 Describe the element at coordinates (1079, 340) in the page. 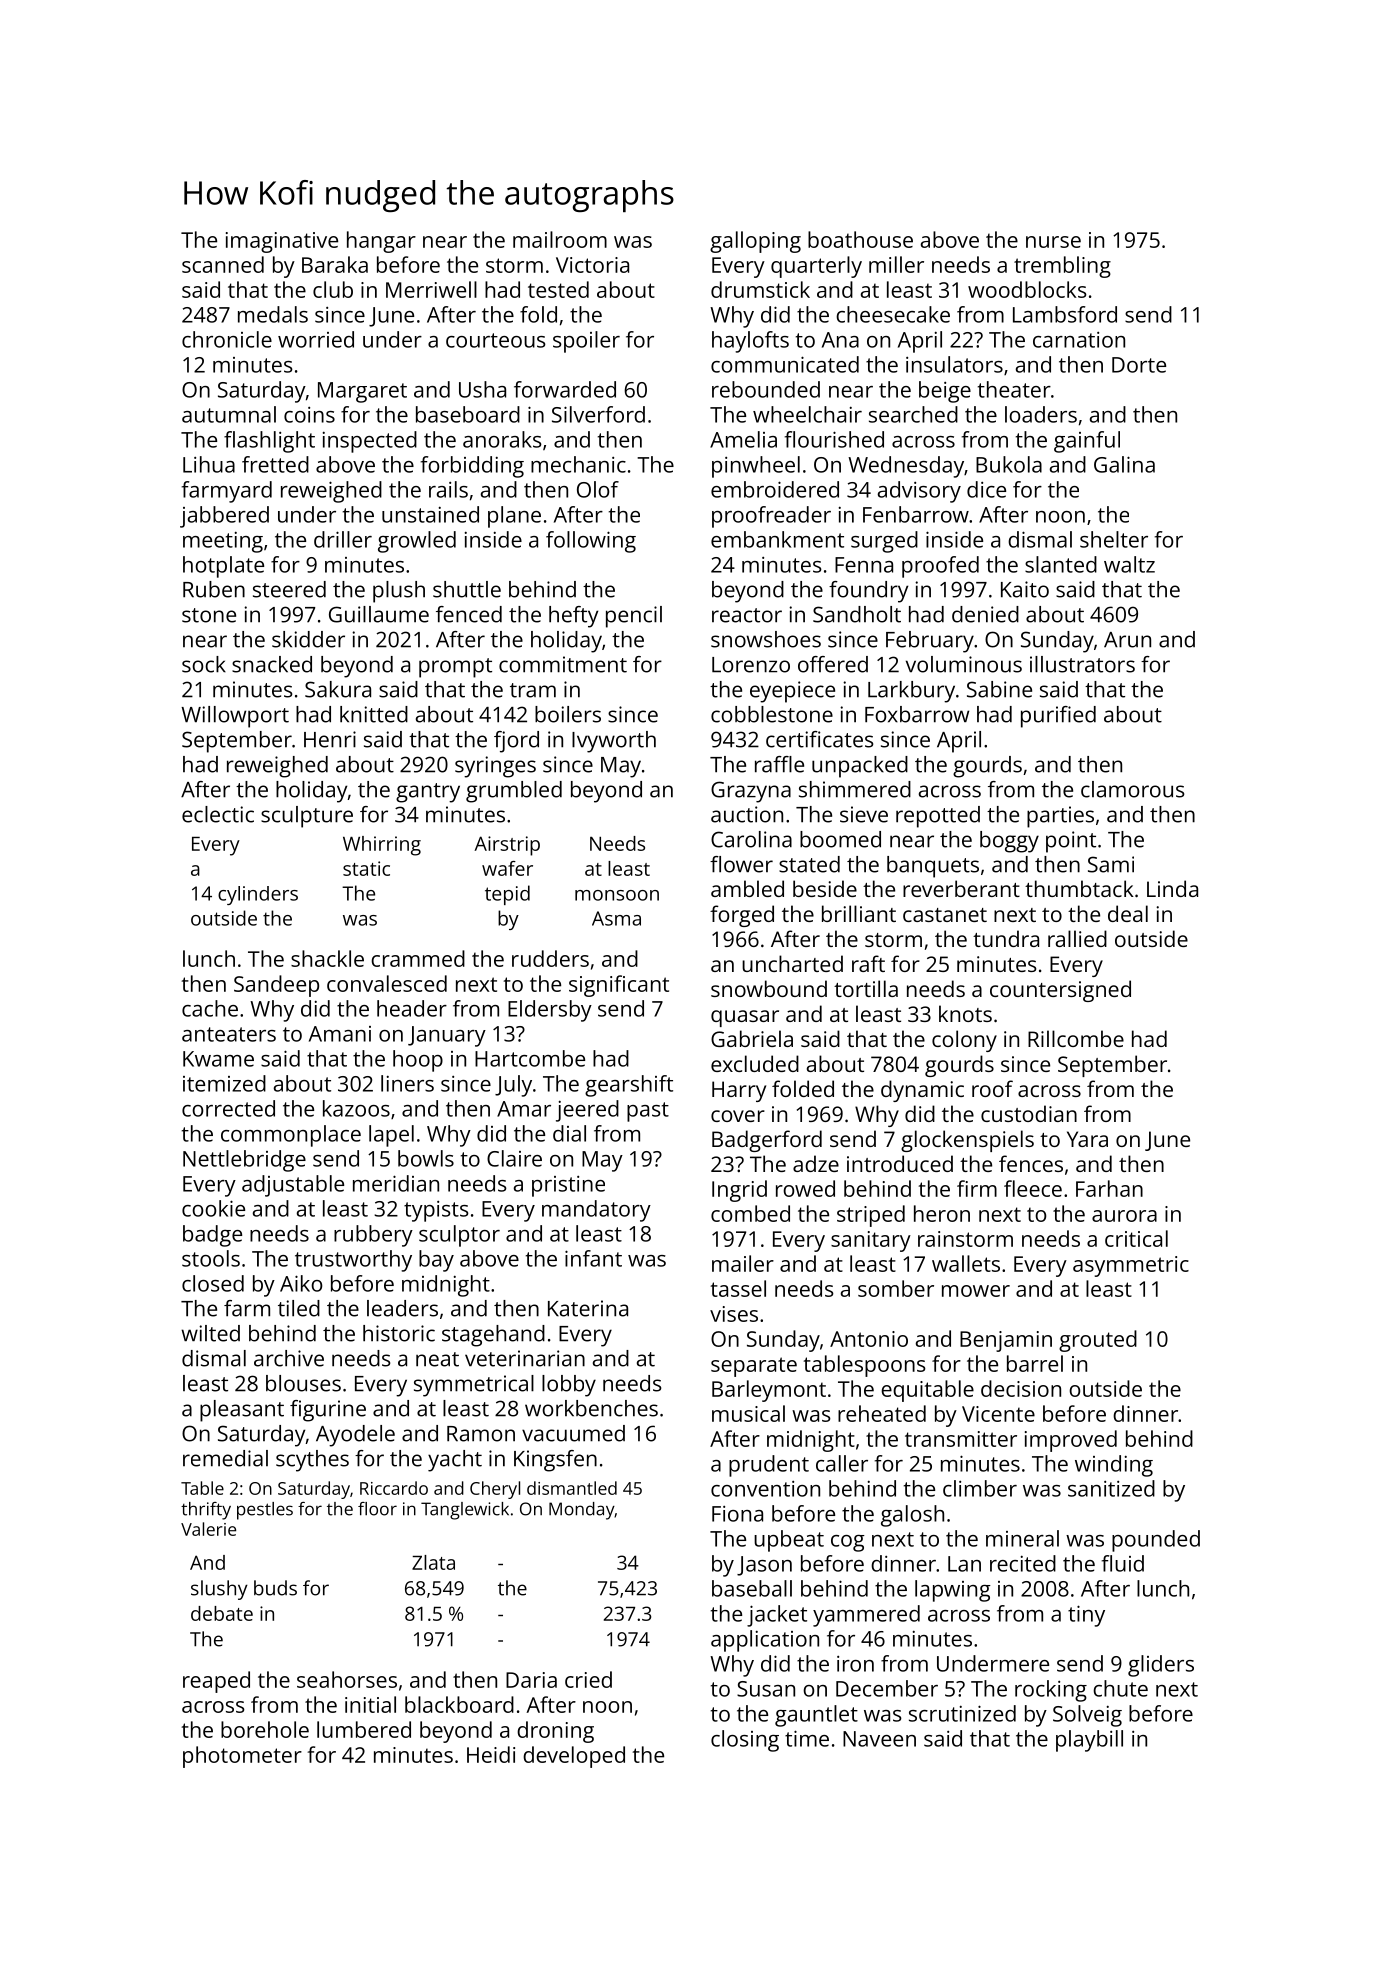

I see `carnation` at that location.
